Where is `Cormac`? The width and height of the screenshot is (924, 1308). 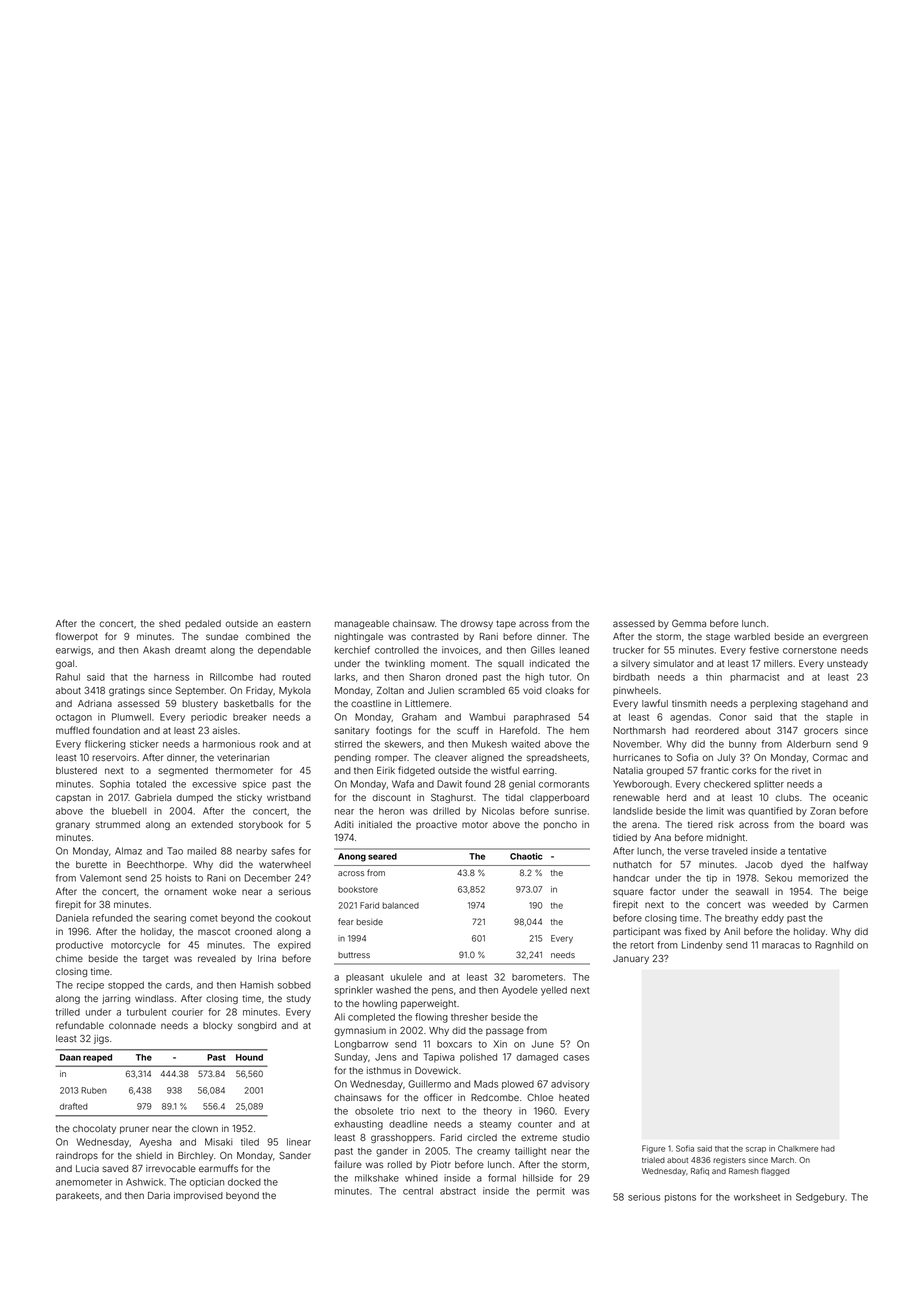 Cormac is located at coordinates (830, 757).
